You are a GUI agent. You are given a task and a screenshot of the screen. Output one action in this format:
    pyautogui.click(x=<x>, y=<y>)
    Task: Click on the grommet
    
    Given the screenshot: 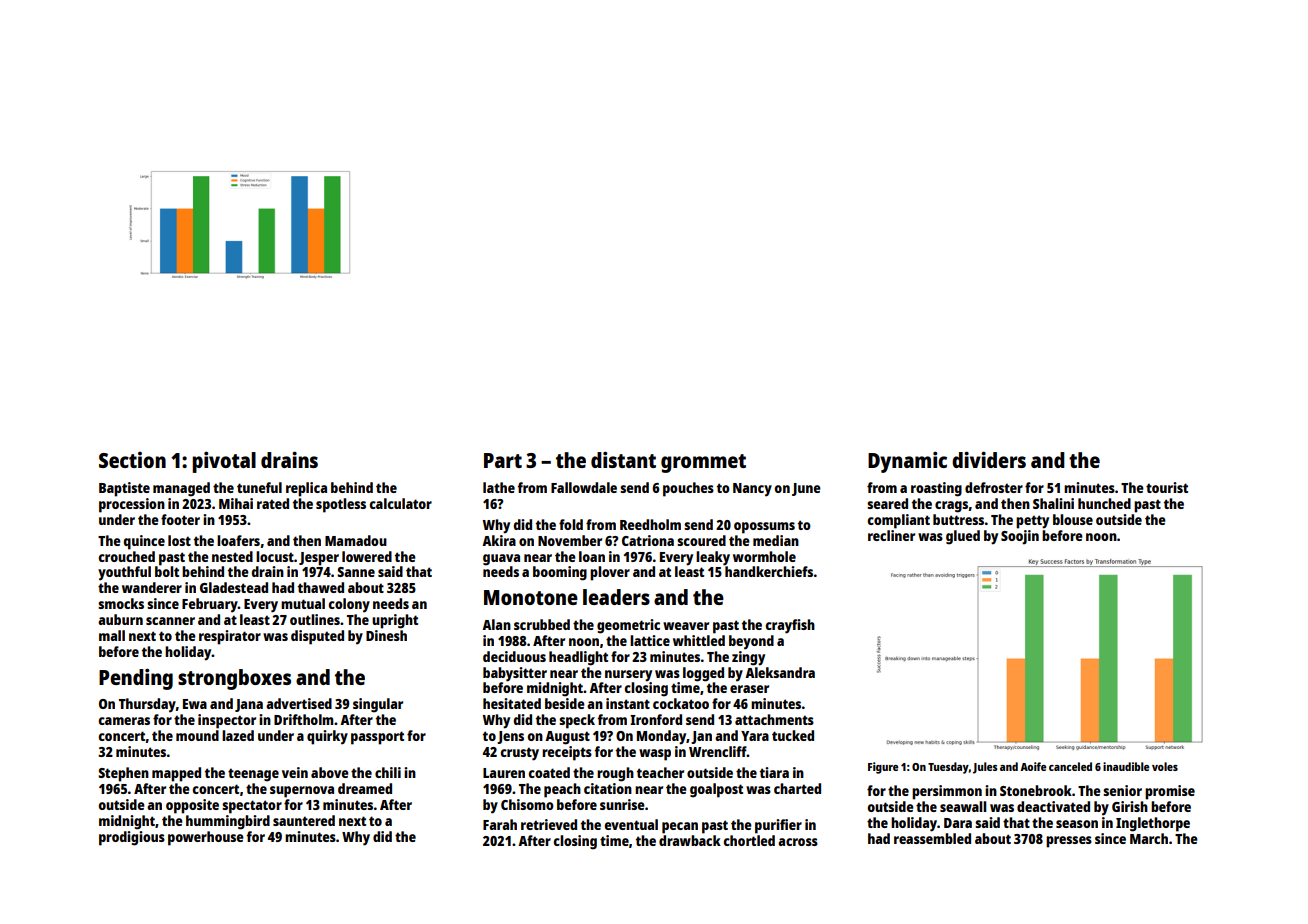 What is the action you would take?
    pyautogui.click(x=703, y=463)
